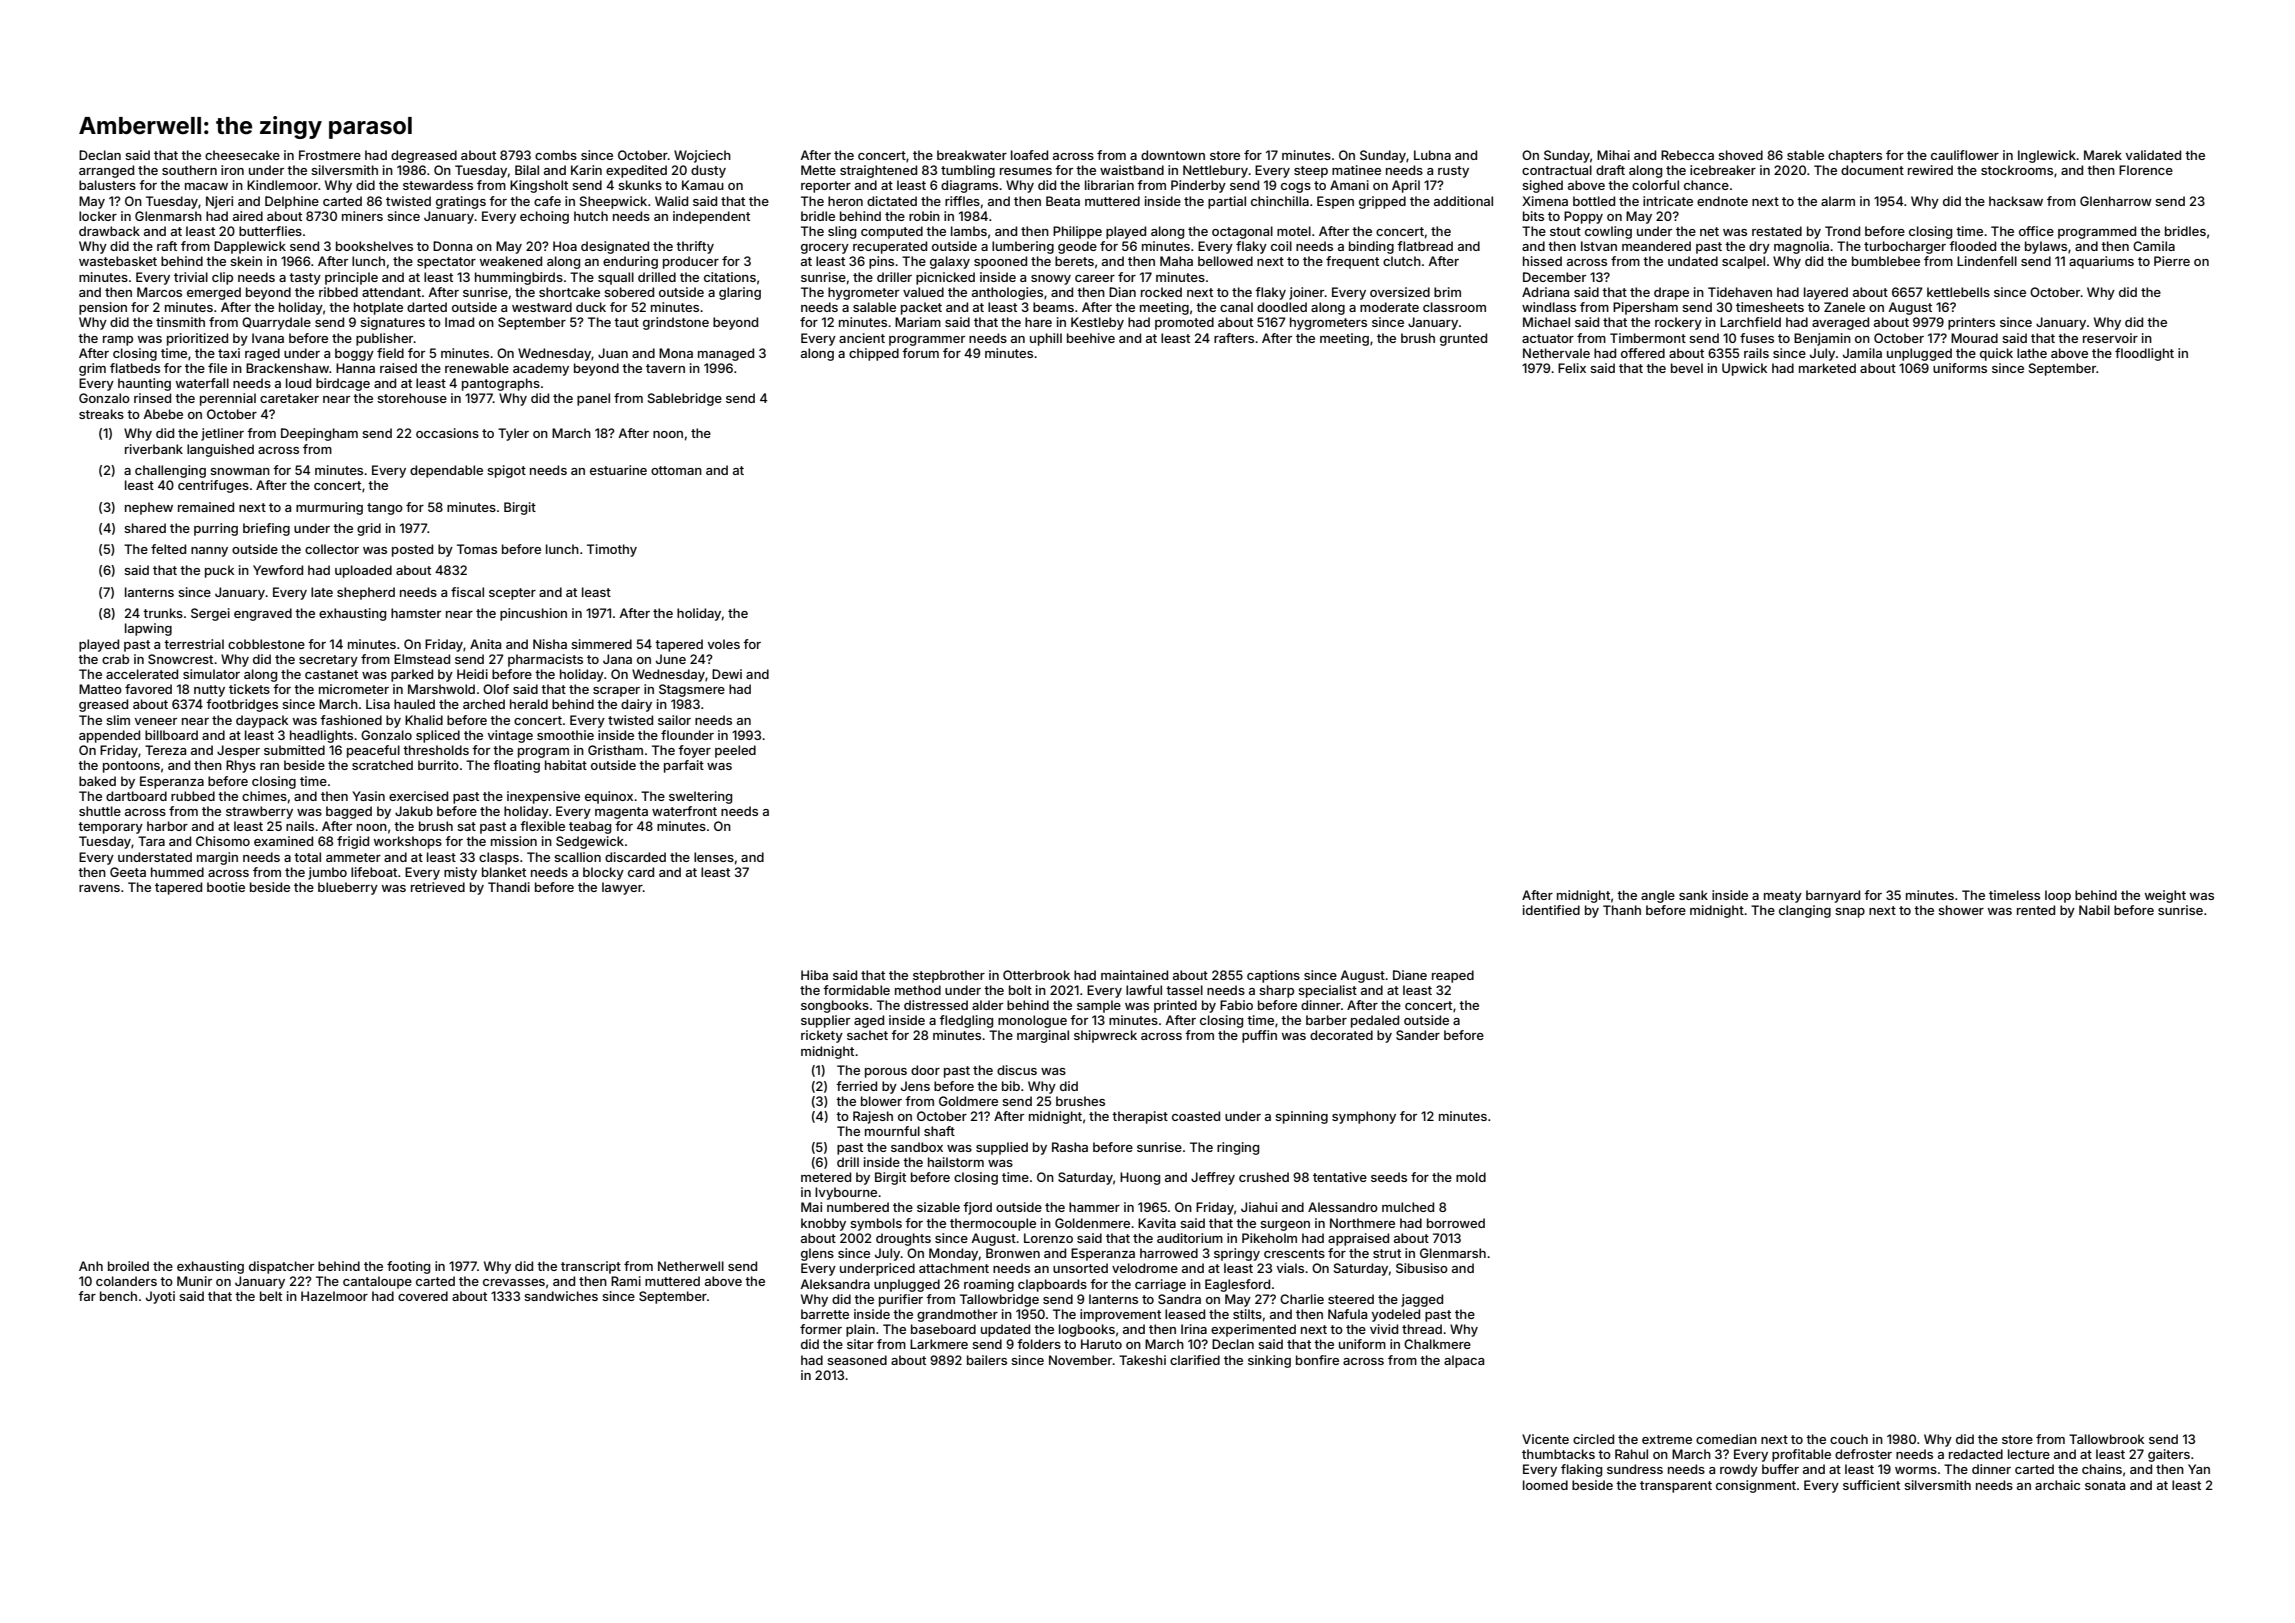 This image has width=2295, height=1623. I want to click on covered, so click(423, 1296).
